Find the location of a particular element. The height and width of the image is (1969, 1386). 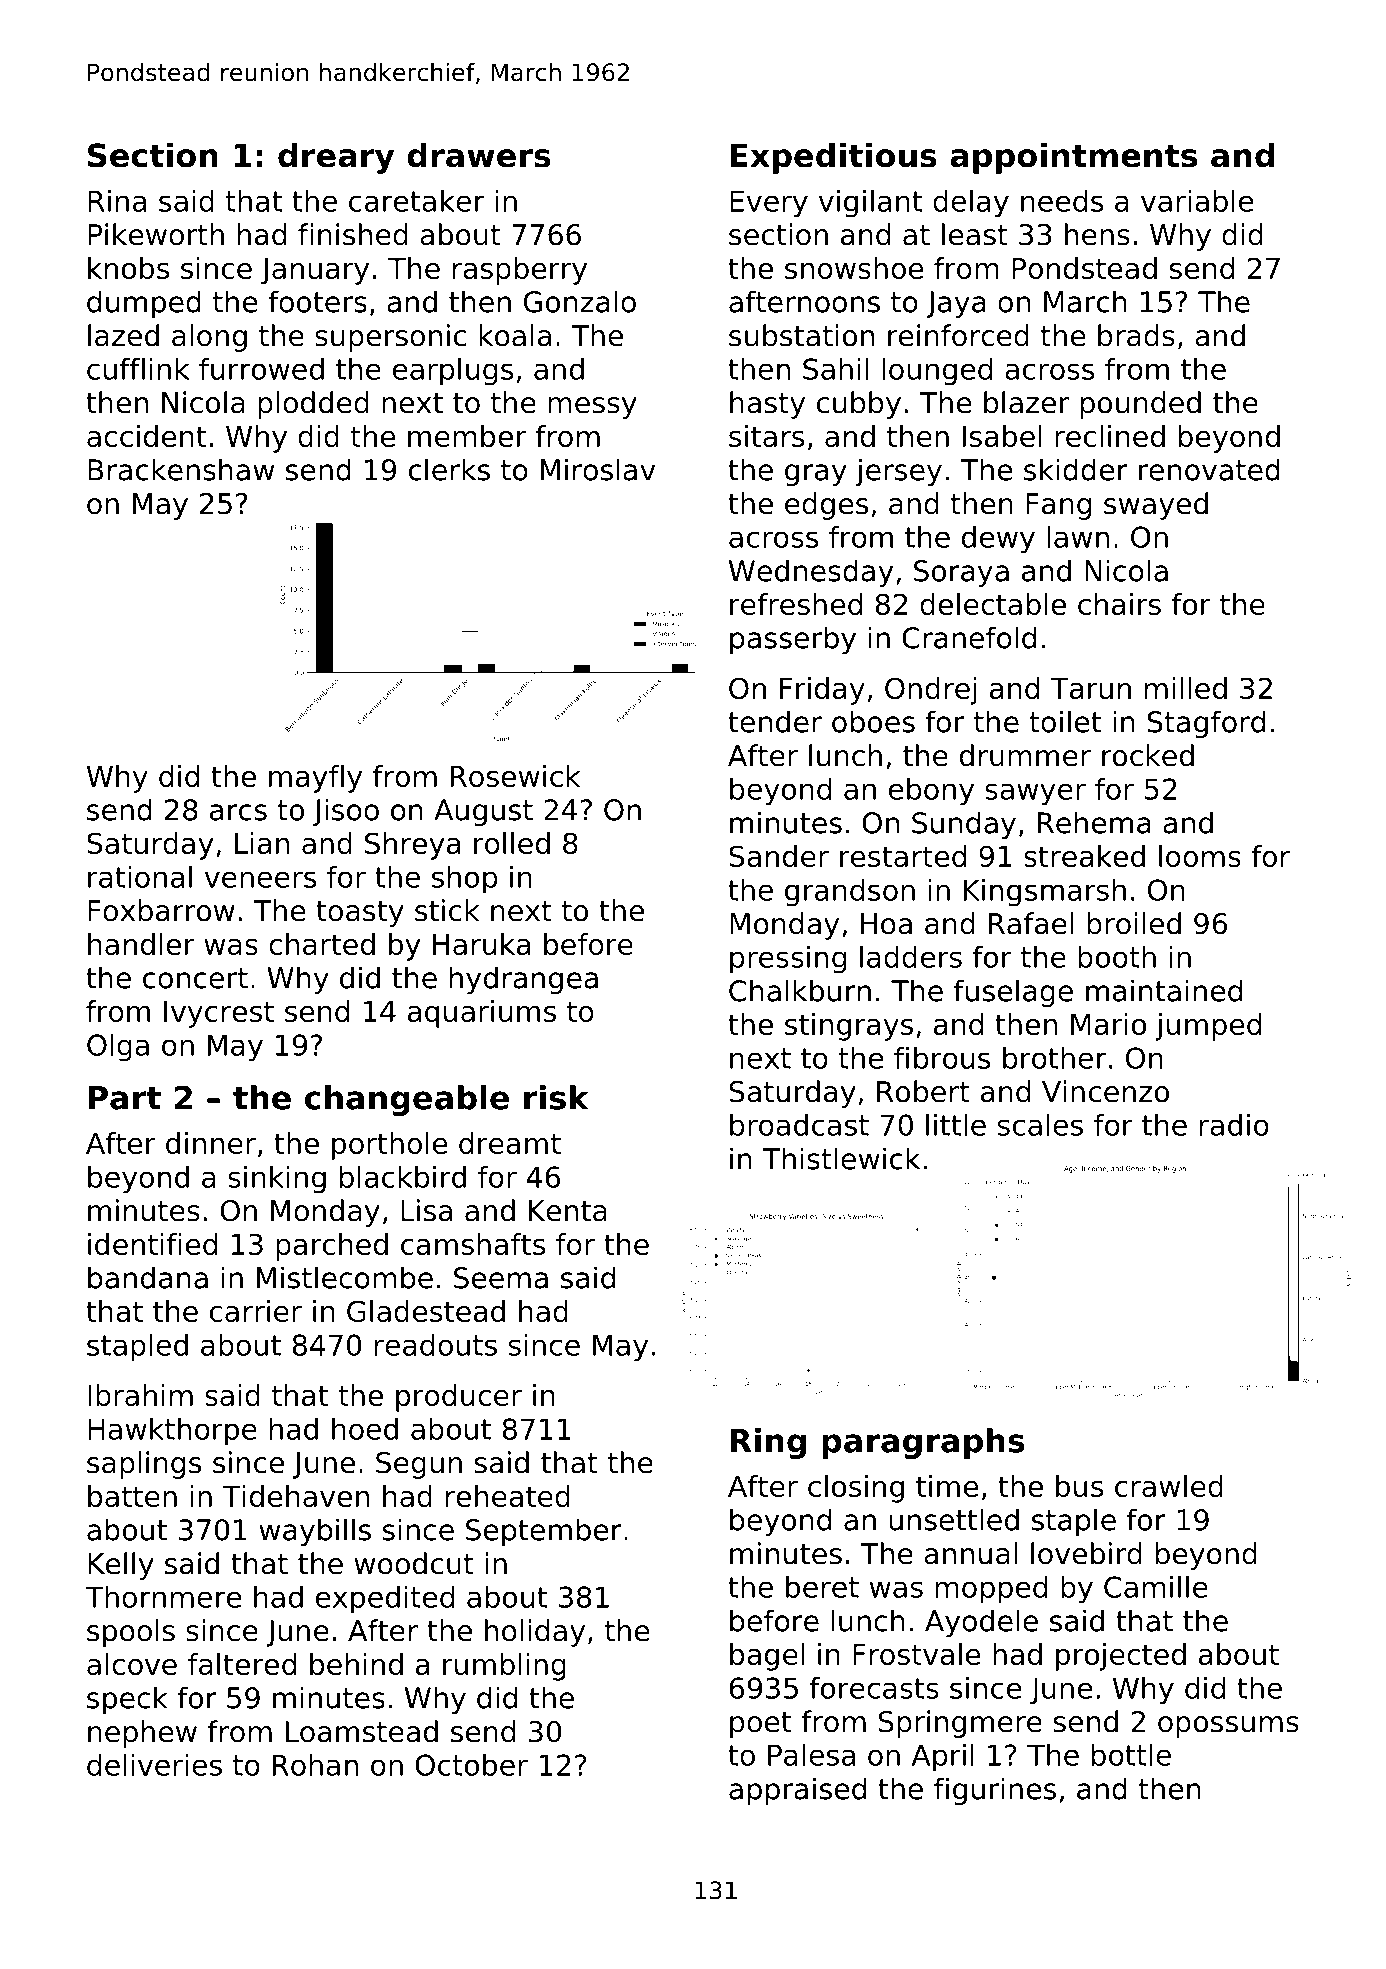

dreary is located at coordinates (336, 158).
